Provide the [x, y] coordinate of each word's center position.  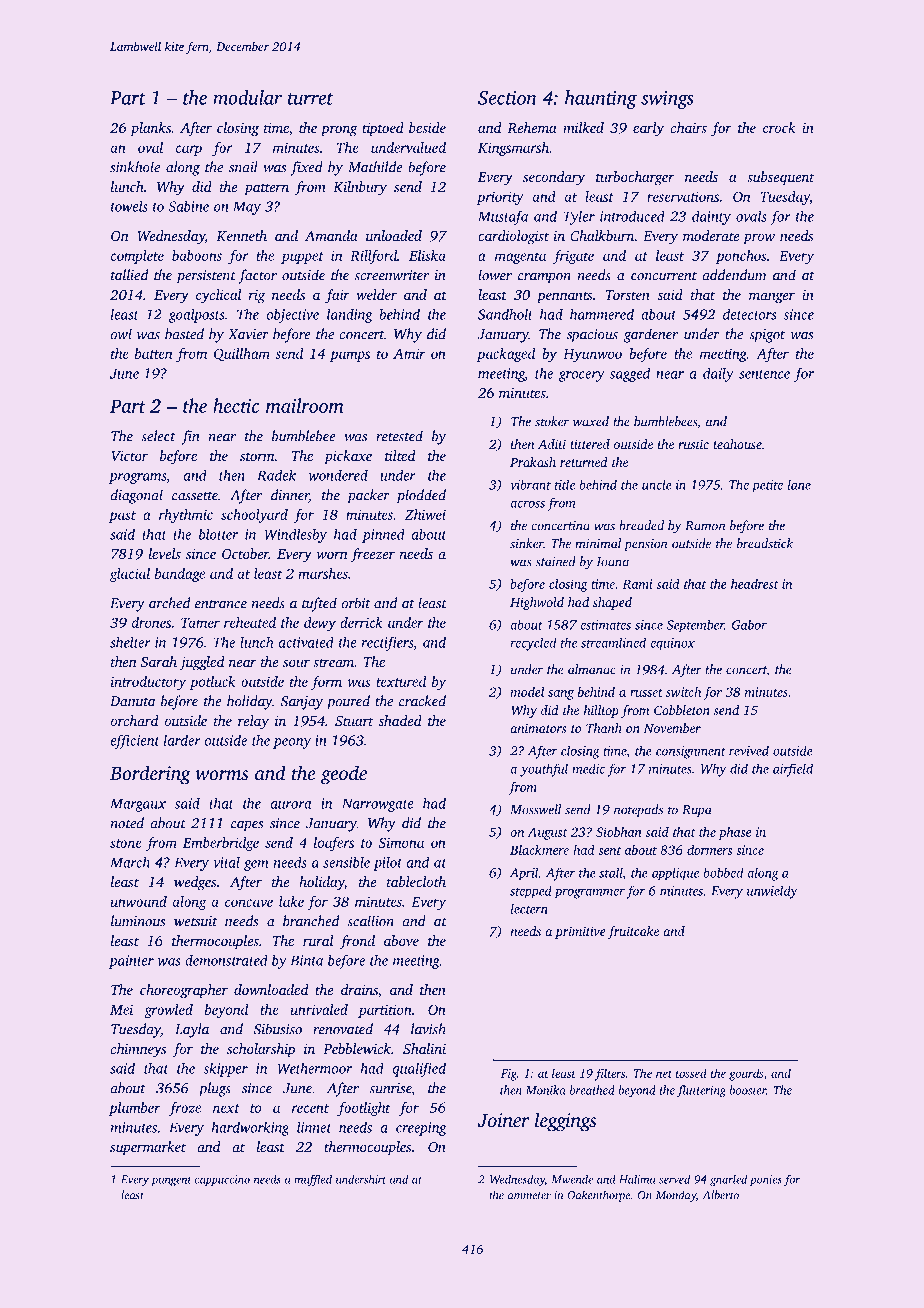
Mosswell [535, 809]
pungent [171, 1181]
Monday [676, 1196]
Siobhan [619, 832]
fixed [306, 168]
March [130, 862]
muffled [313, 1180]
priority [500, 198]
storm [257, 456]
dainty [711, 217]
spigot [767, 336]
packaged [506, 355]
